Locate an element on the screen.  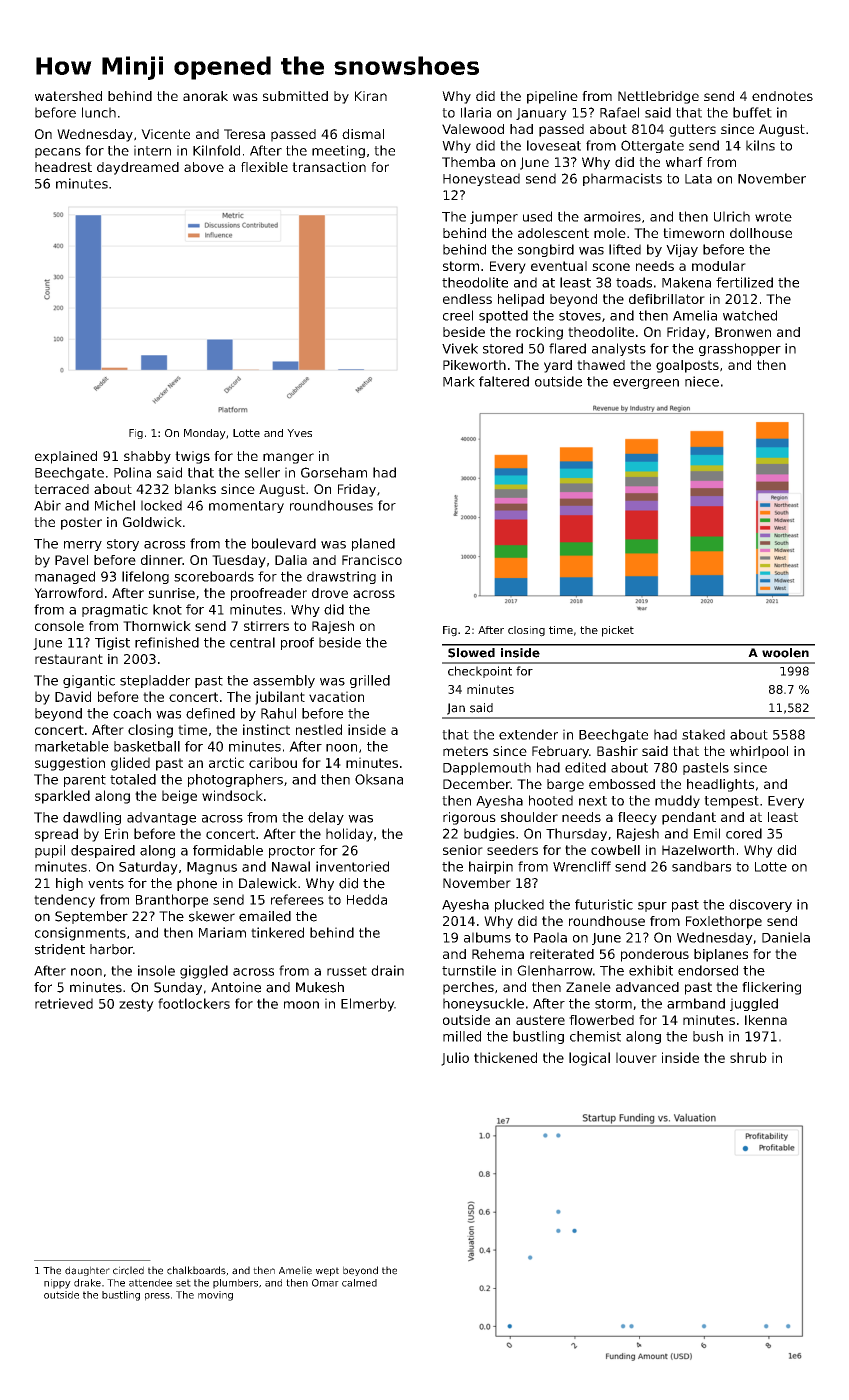
drawstring is located at coordinates (341, 577).
